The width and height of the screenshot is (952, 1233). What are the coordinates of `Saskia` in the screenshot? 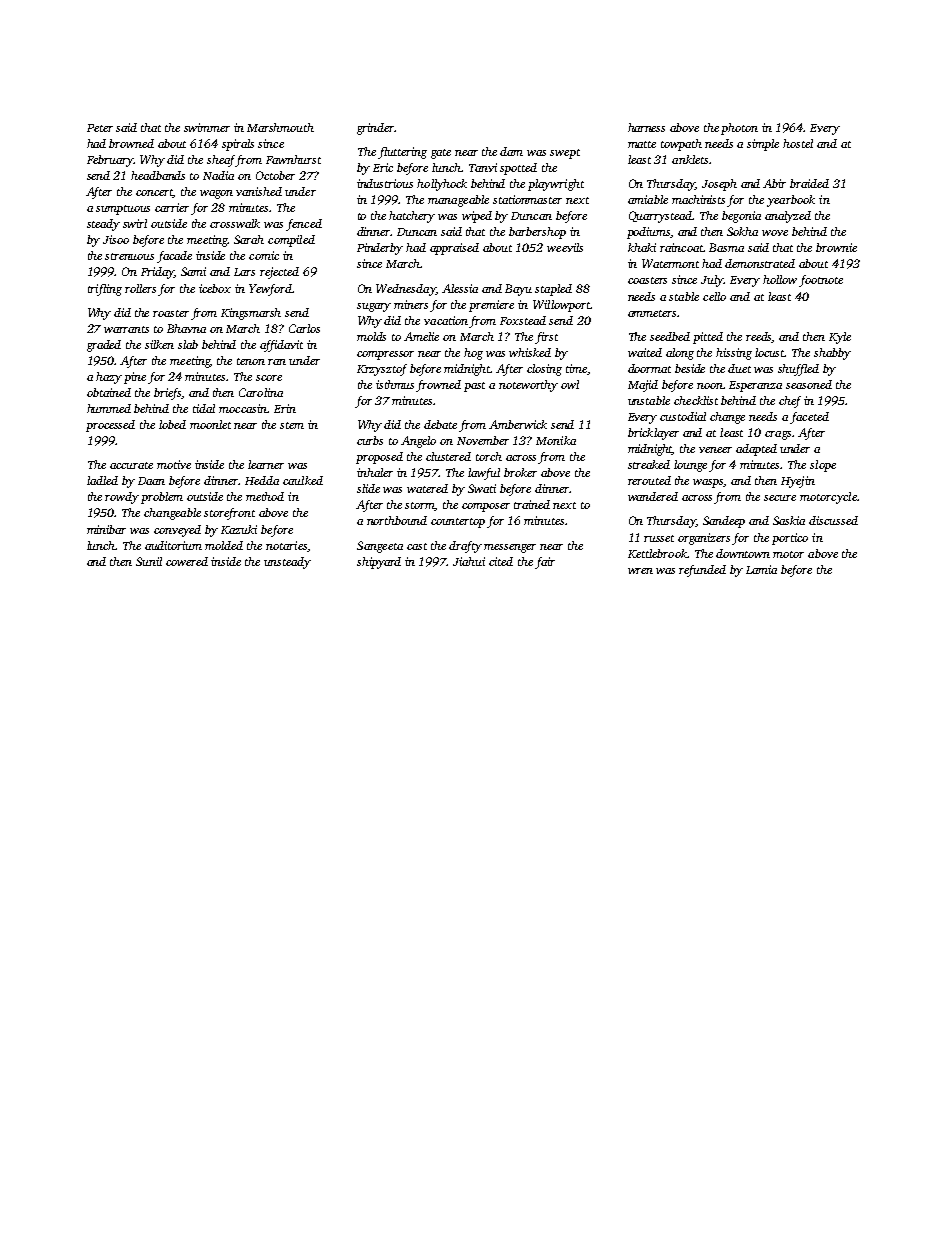 It's located at (789, 520).
